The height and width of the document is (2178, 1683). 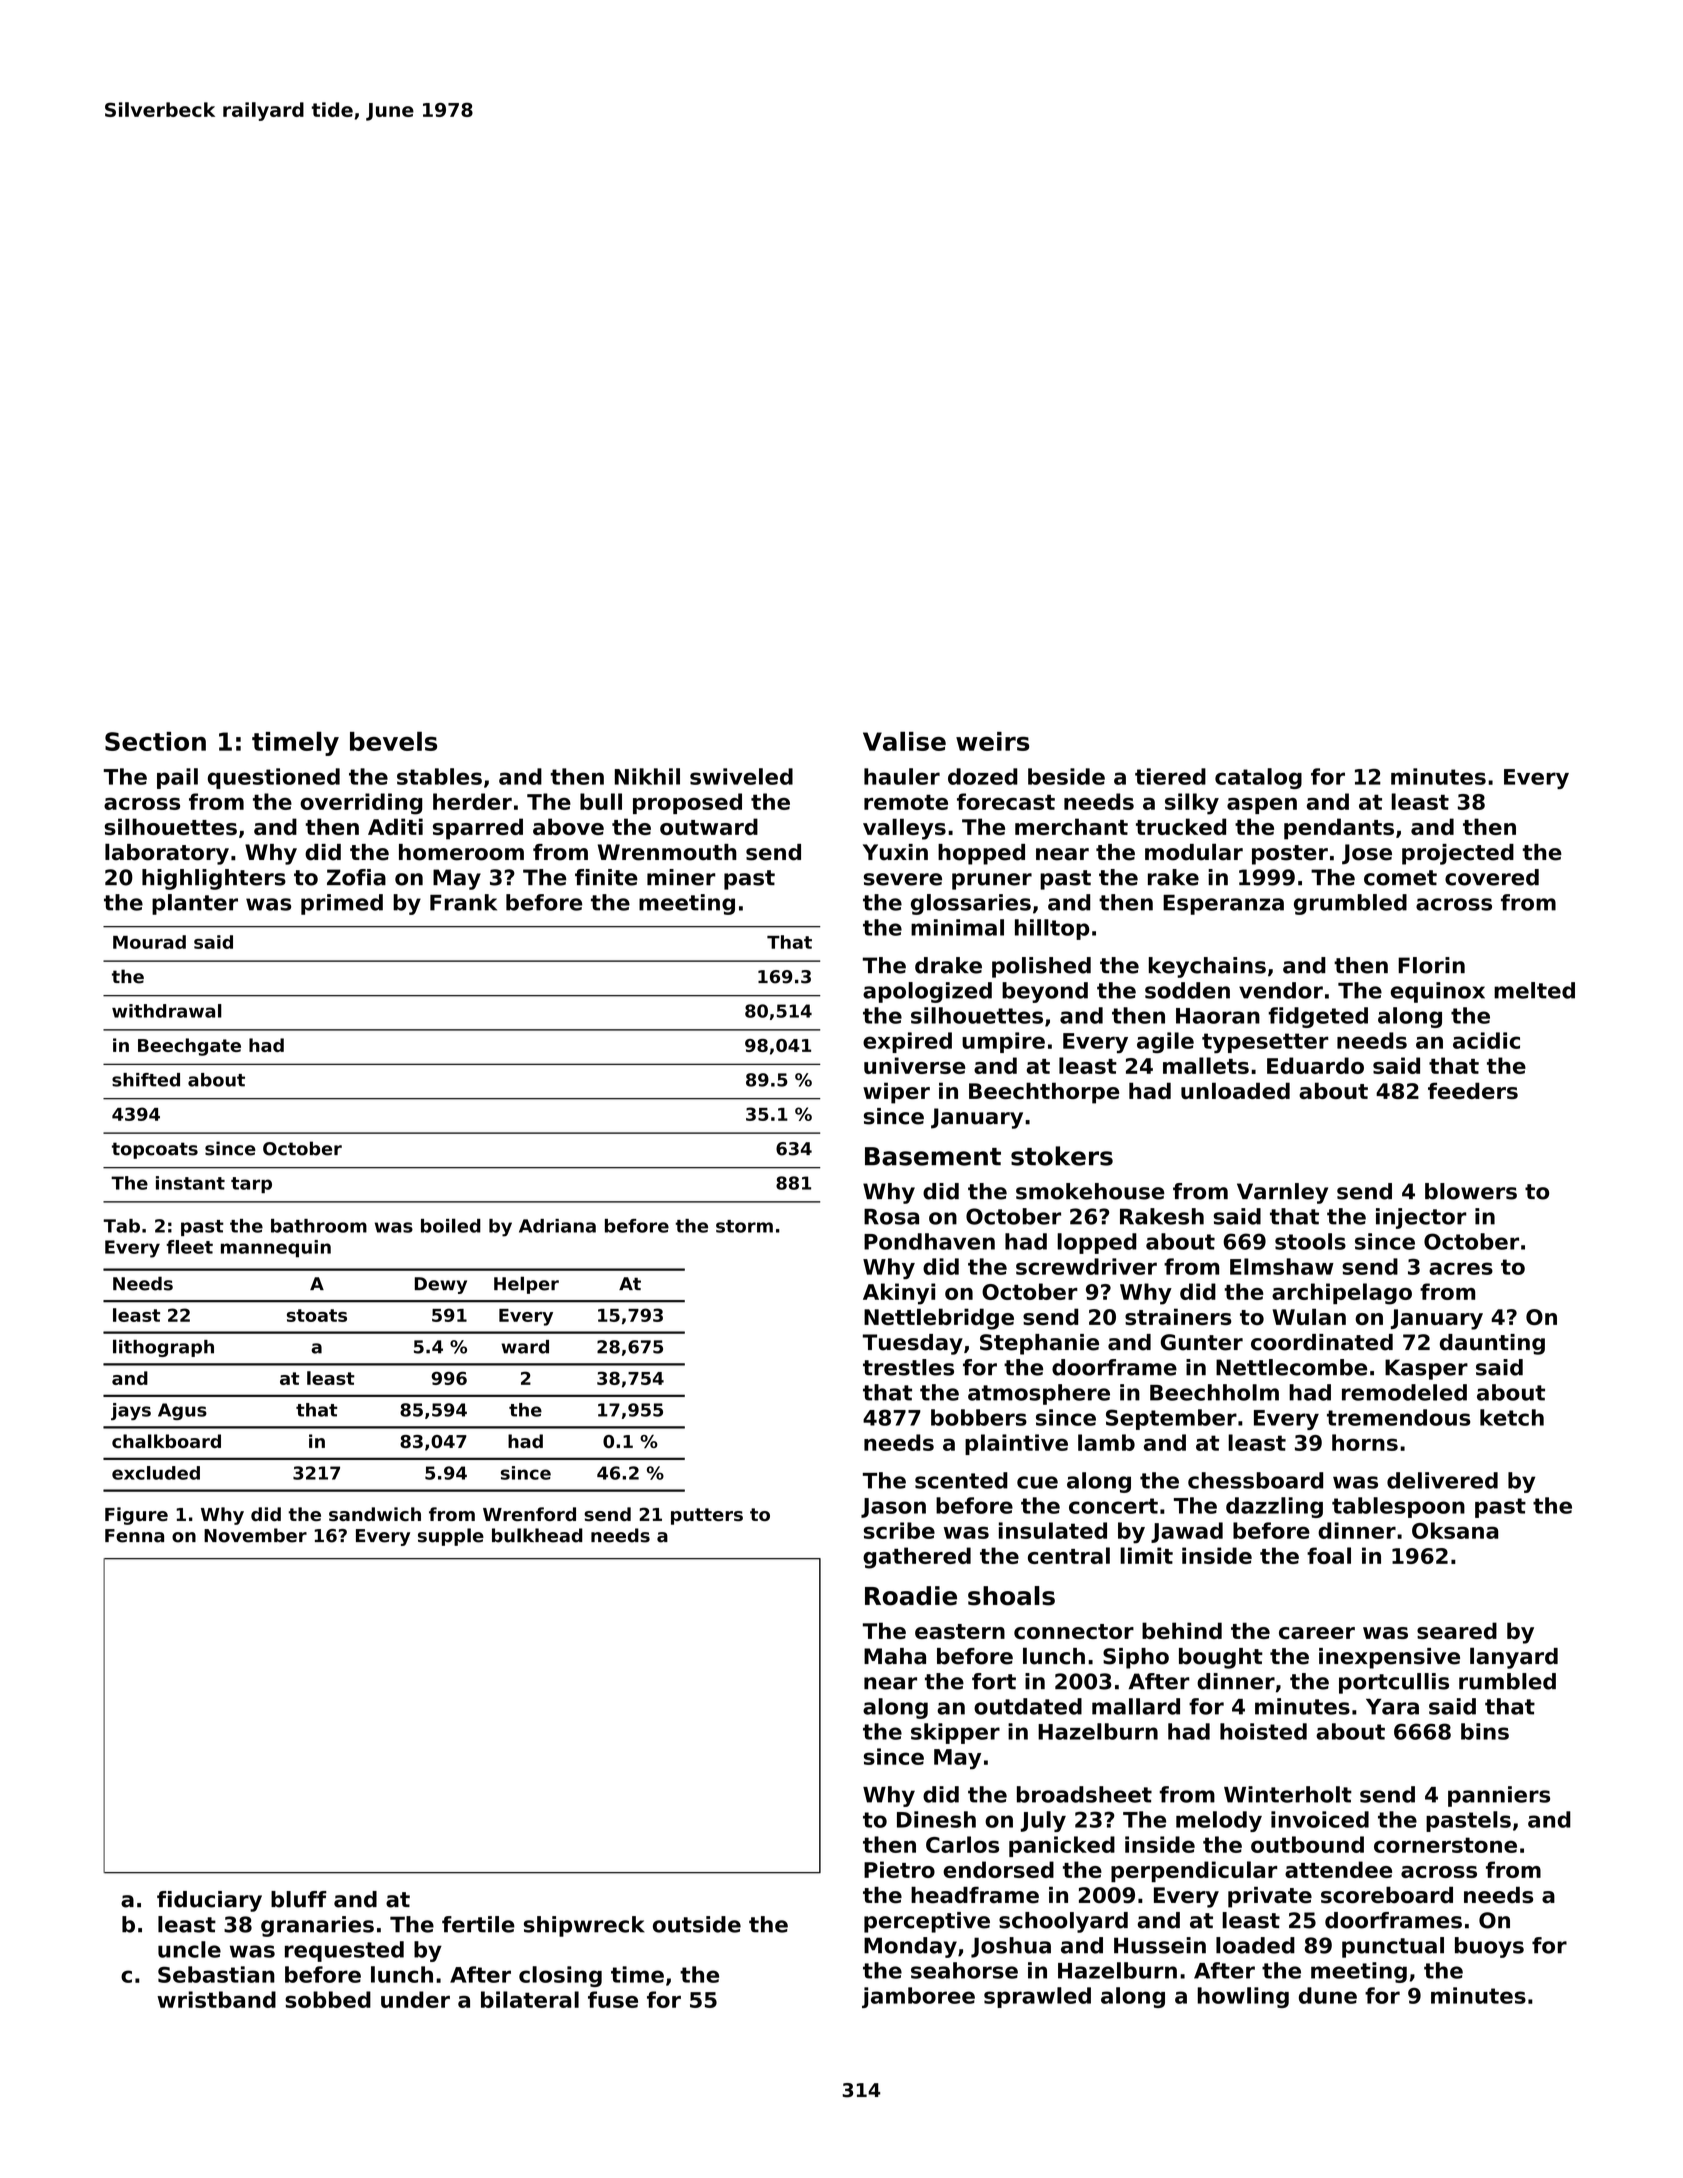 What do you see at coordinates (393, 741) in the document?
I see `bevels` at bounding box center [393, 741].
